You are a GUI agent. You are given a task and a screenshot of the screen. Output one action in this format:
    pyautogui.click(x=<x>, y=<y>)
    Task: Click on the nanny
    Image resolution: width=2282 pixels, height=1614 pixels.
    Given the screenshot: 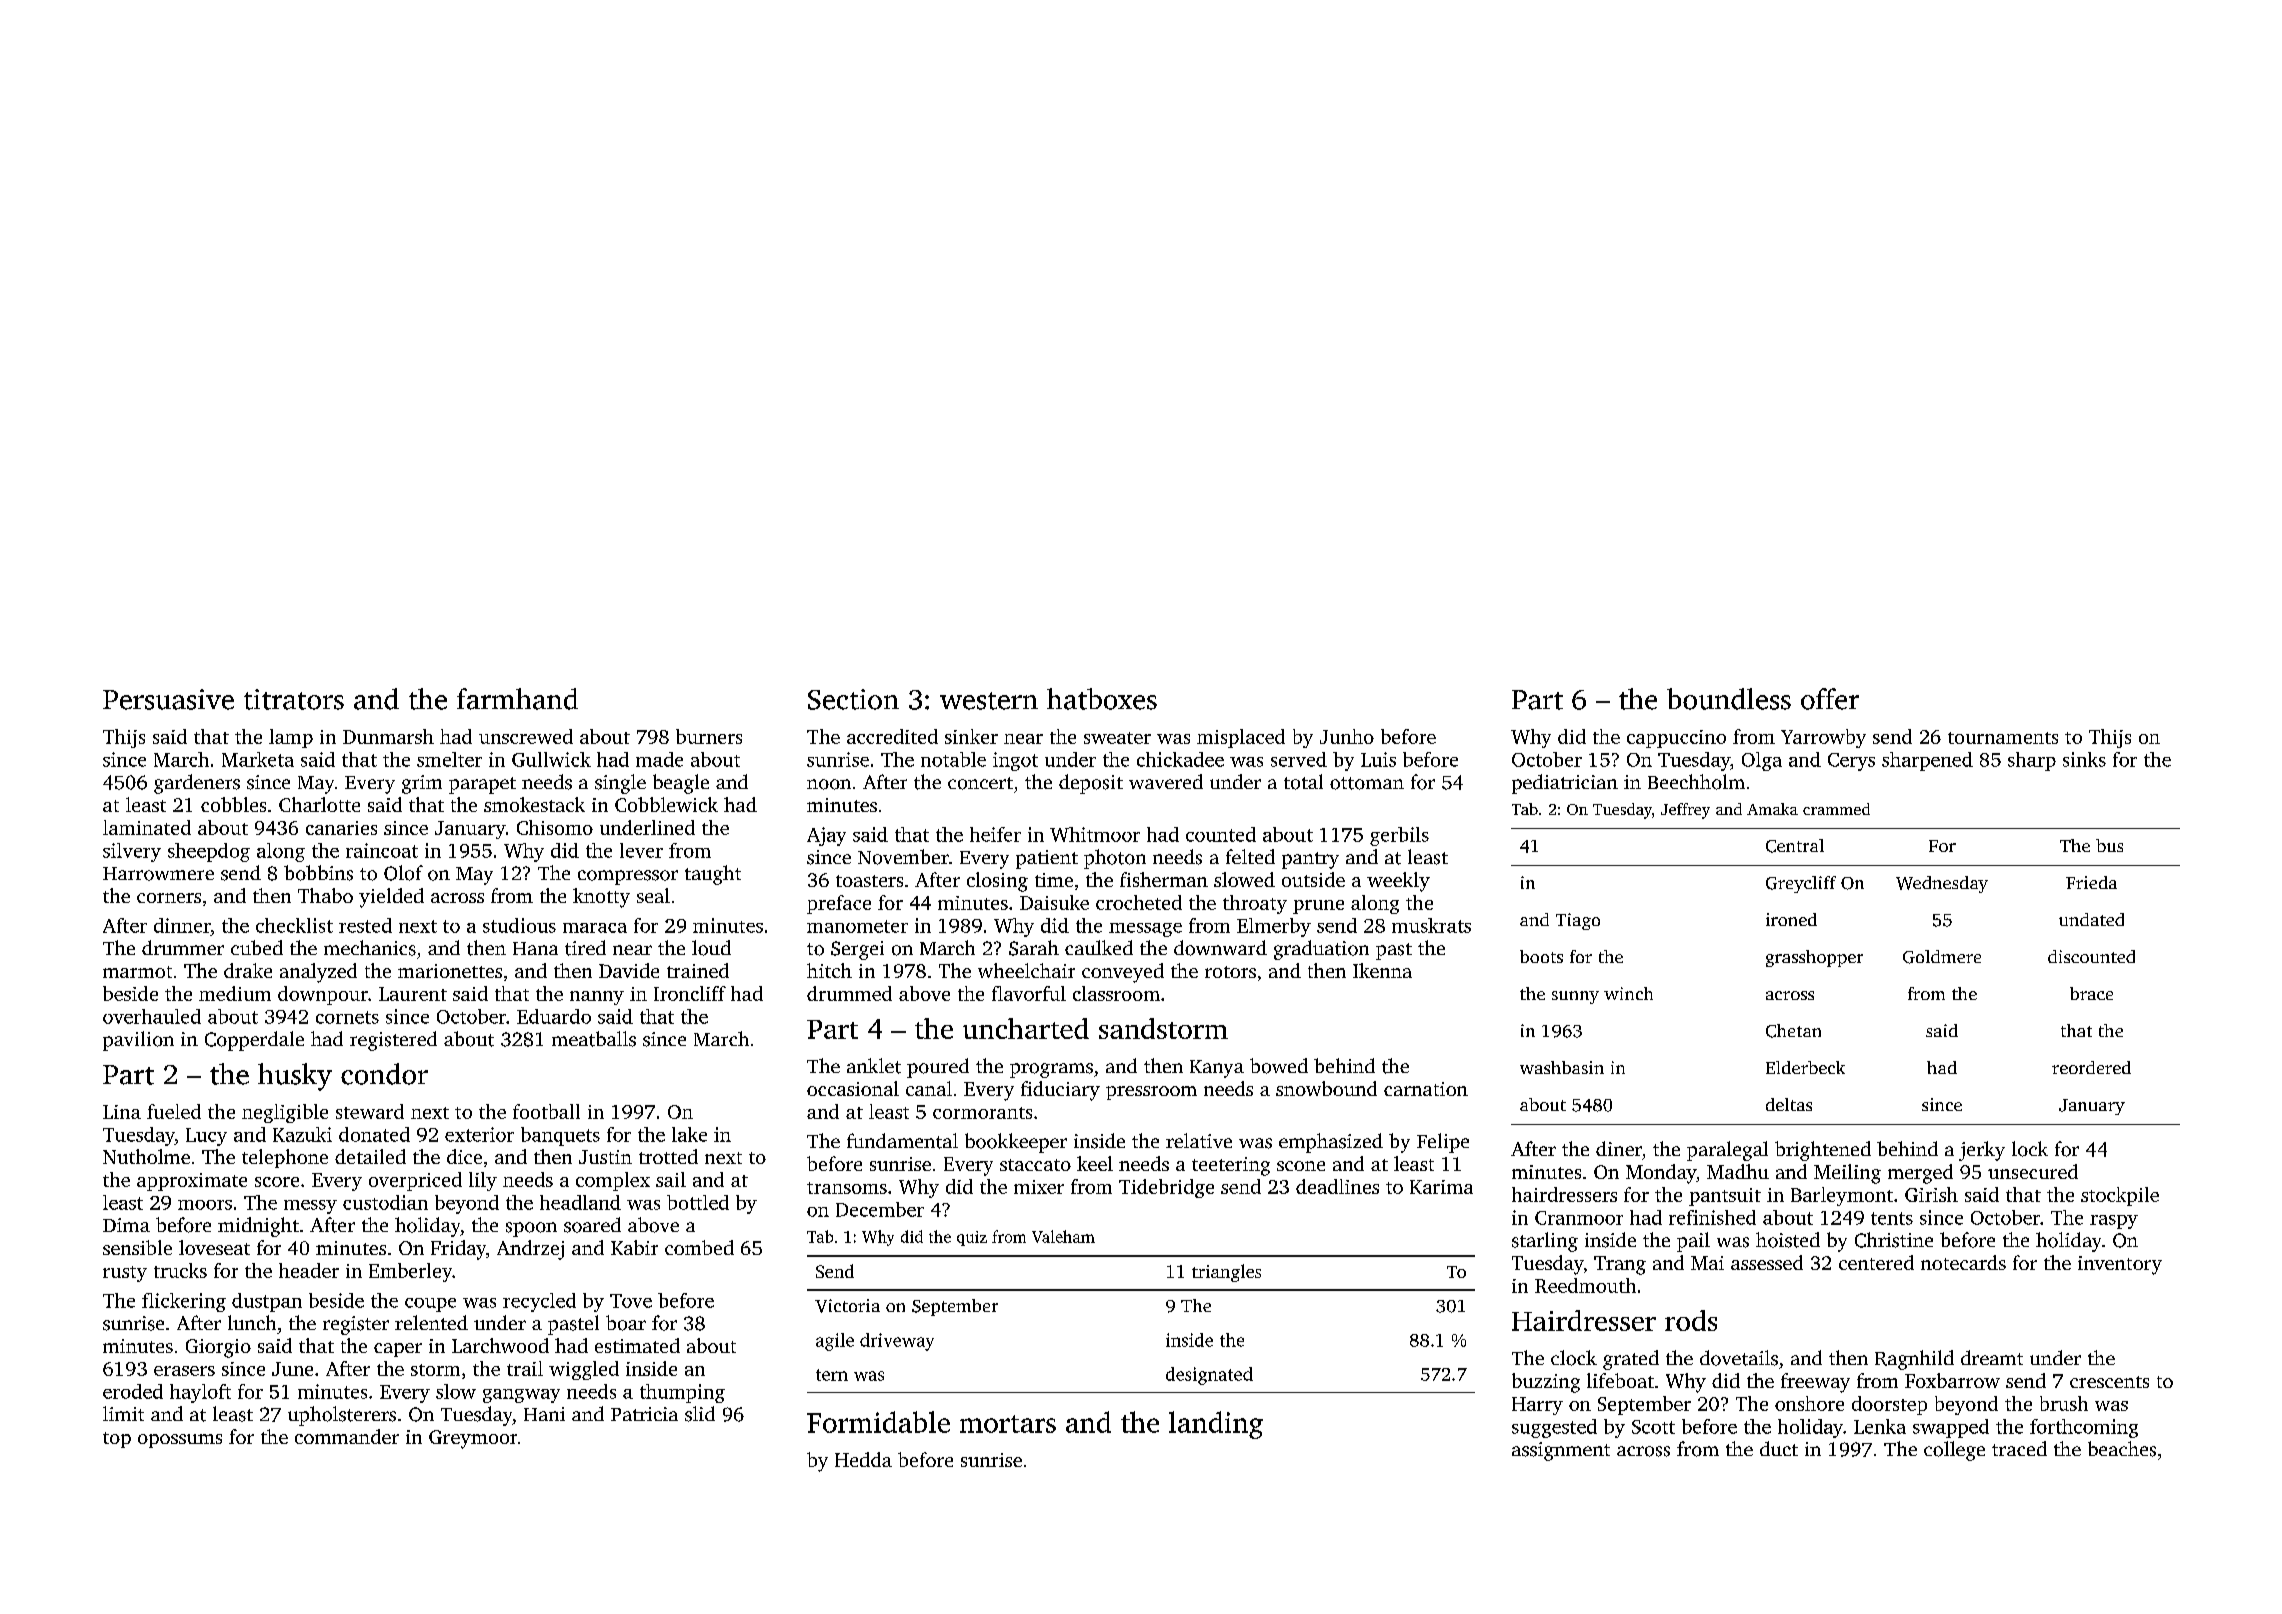 What is the action you would take?
    pyautogui.click(x=597, y=998)
